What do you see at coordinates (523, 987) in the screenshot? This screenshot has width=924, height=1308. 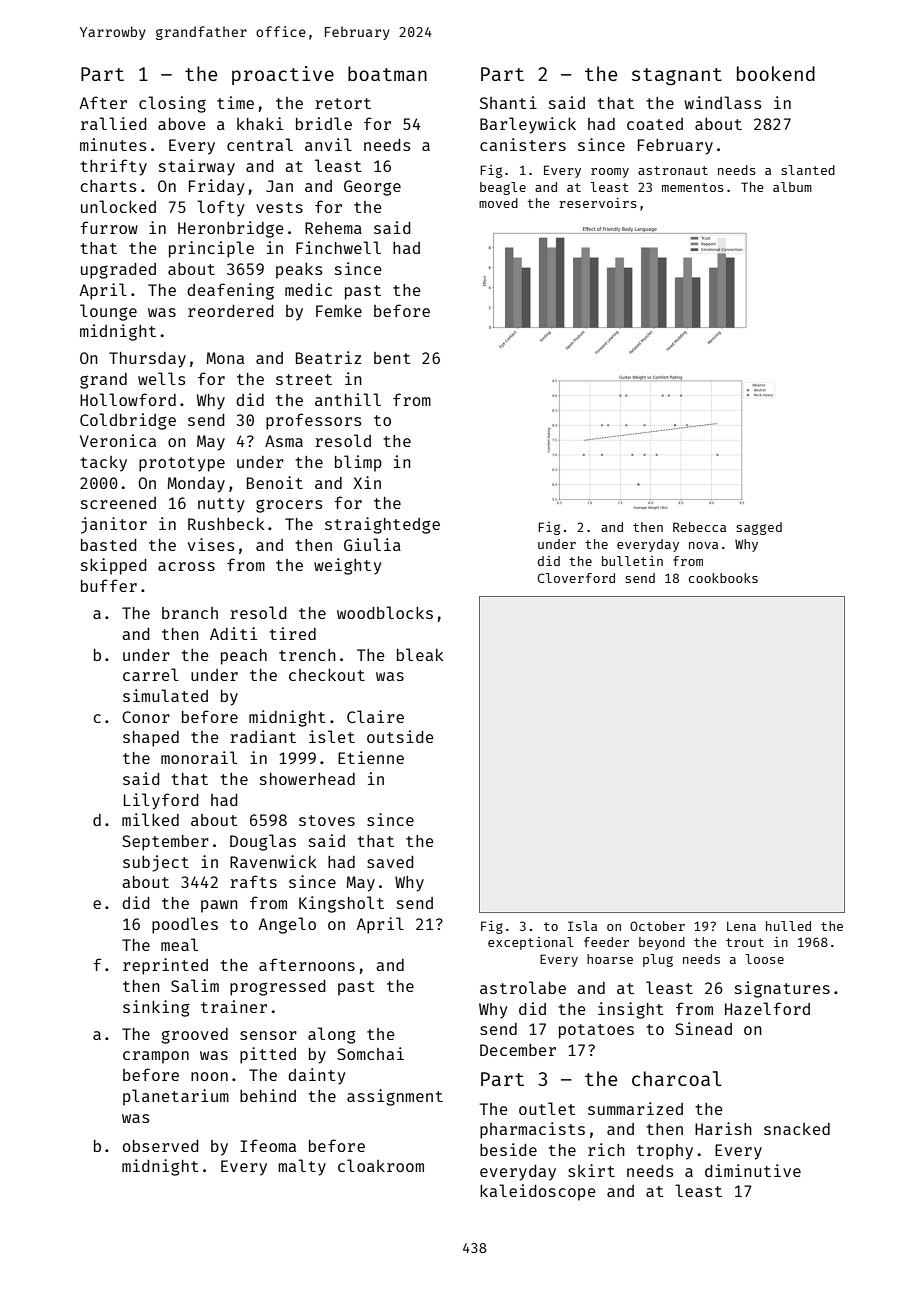 I see `astrolabe` at bounding box center [523, 987].
